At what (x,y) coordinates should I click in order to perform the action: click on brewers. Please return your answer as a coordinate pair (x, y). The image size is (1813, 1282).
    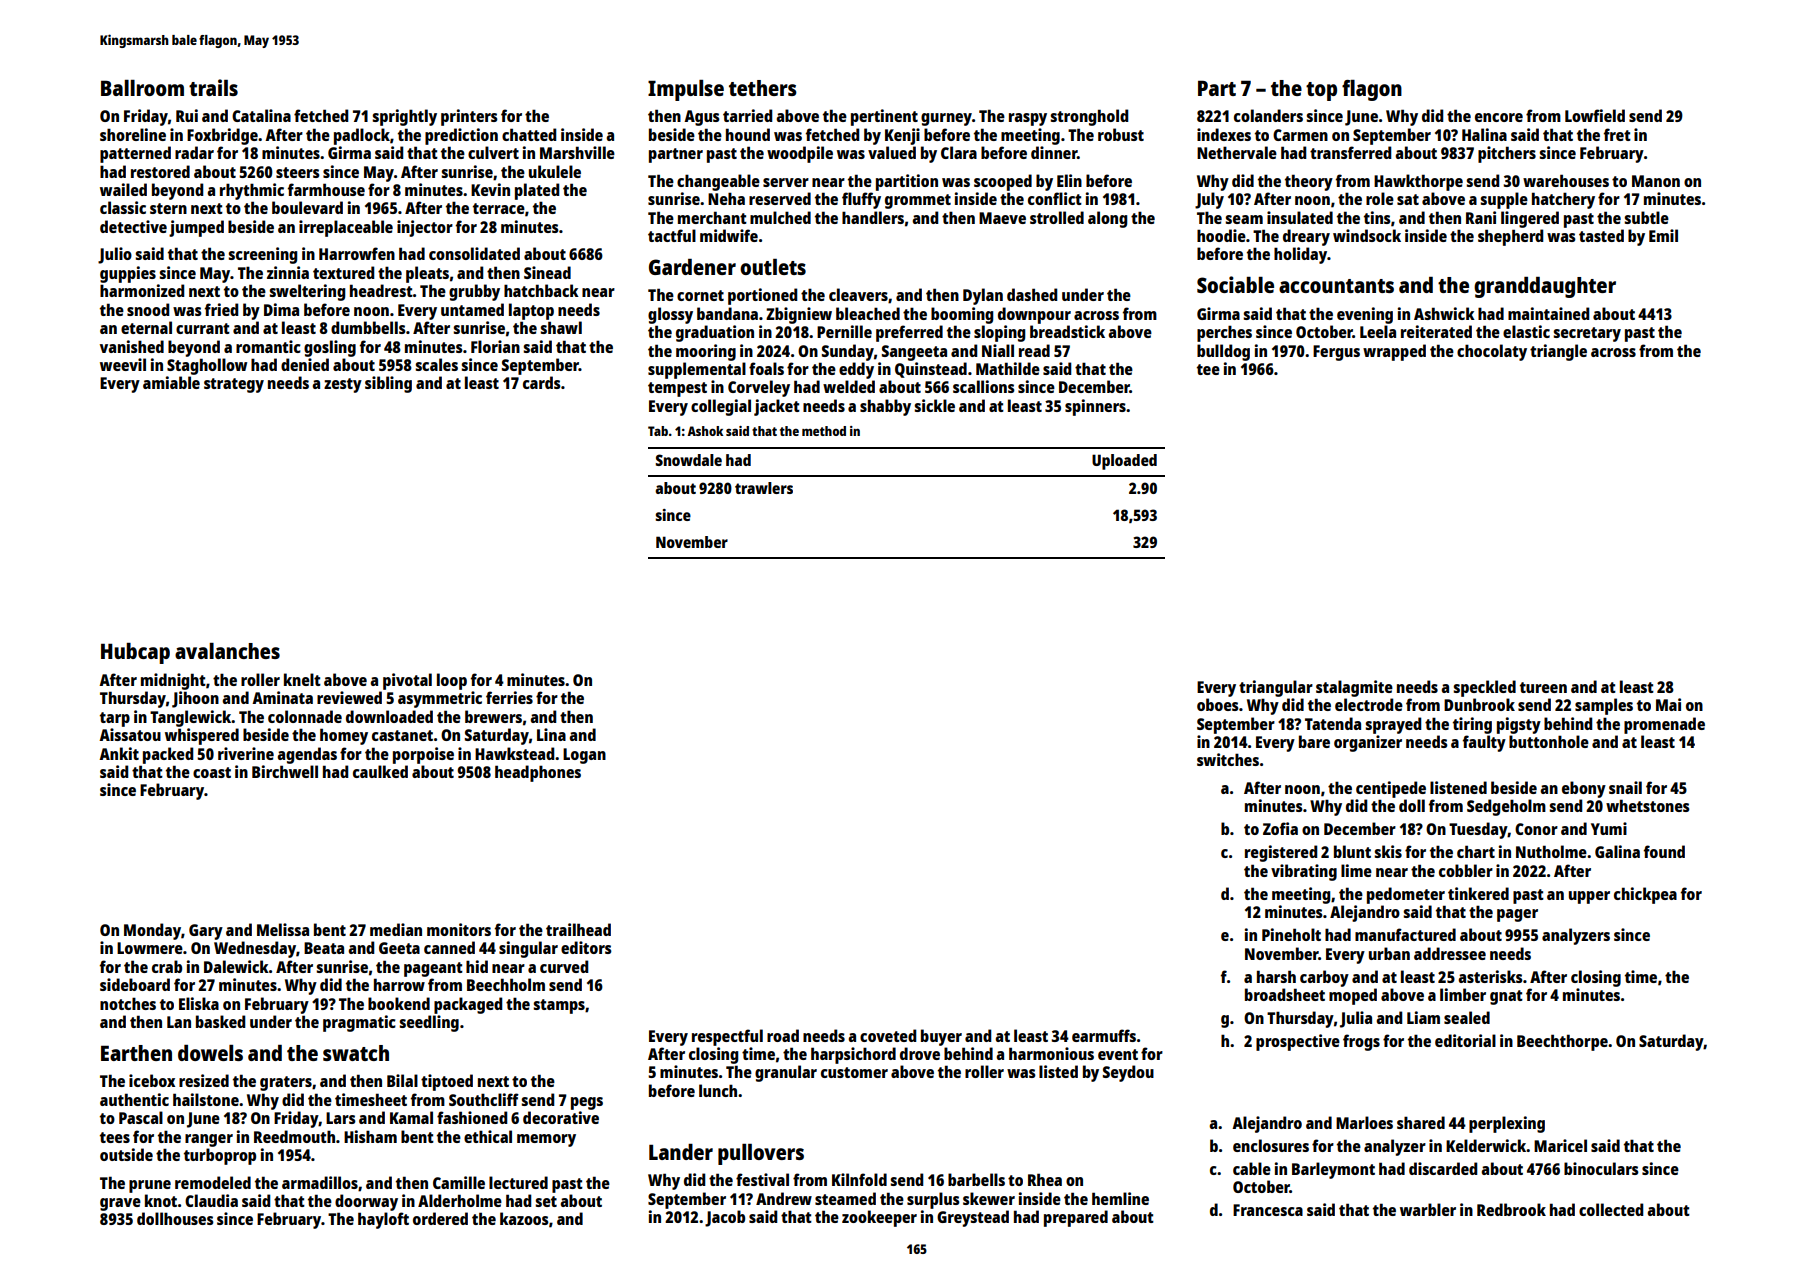
    Looking at the image, I should click on (493, 716).
